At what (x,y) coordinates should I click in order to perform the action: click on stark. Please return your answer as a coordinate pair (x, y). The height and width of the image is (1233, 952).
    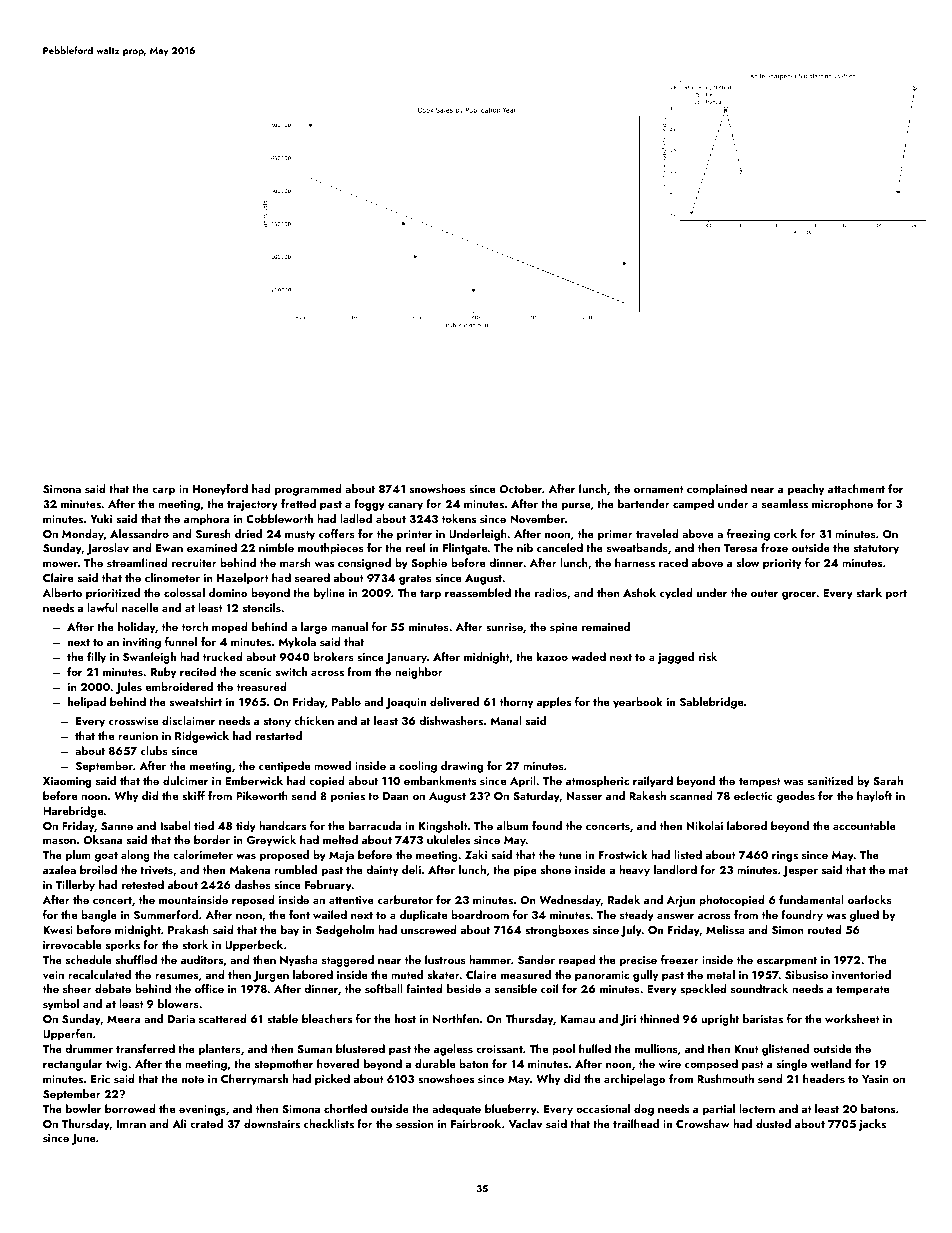
    Looking at the image, I should click on (869, 592).
